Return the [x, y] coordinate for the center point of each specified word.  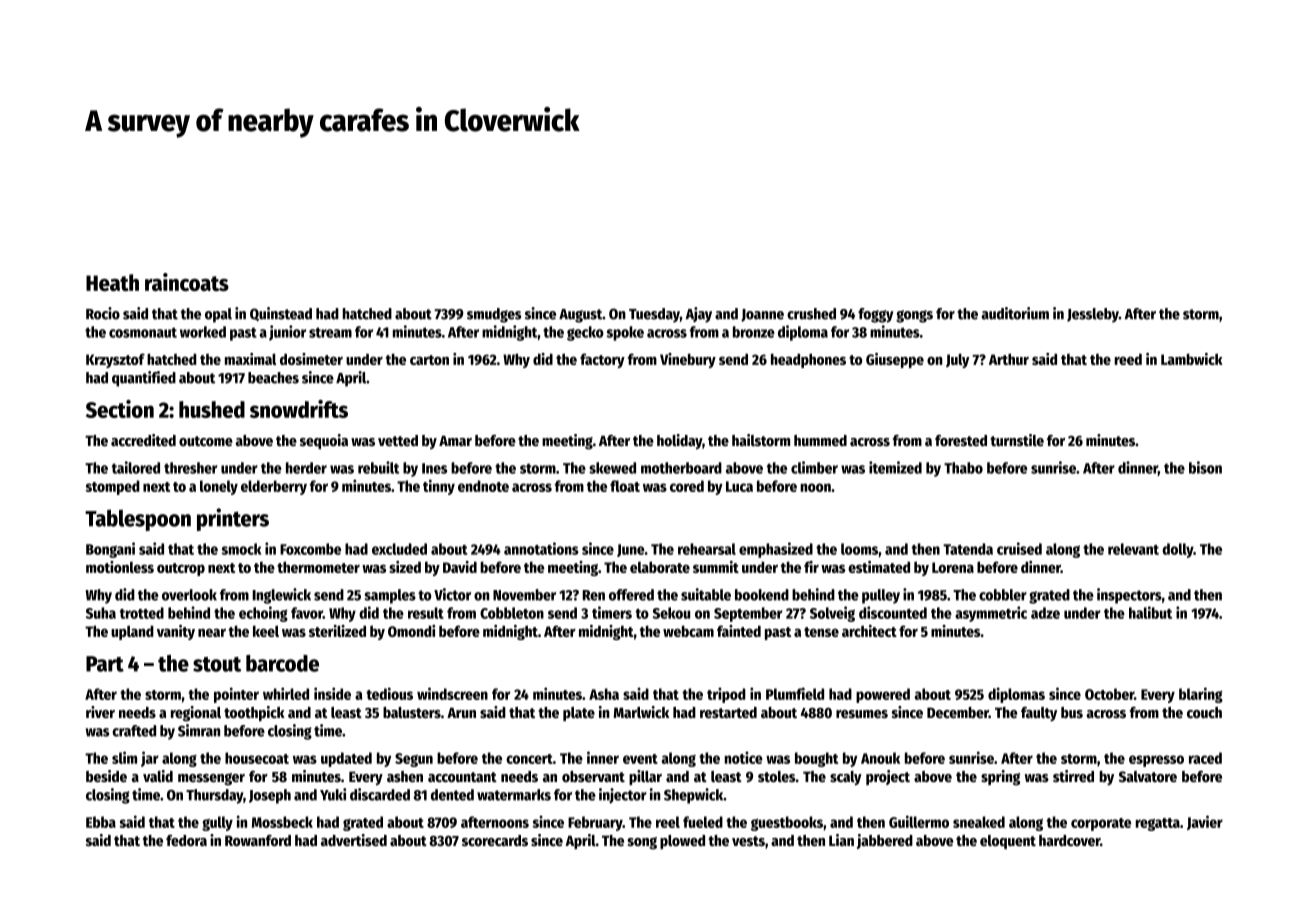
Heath [112, 282]
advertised [354, 840]
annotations [541, 548]
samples [390, 596]
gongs [914, 316]
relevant [1133, 549]
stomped [113, 487]
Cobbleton [512, 613]
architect [869, 631]
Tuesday [654, 315]
